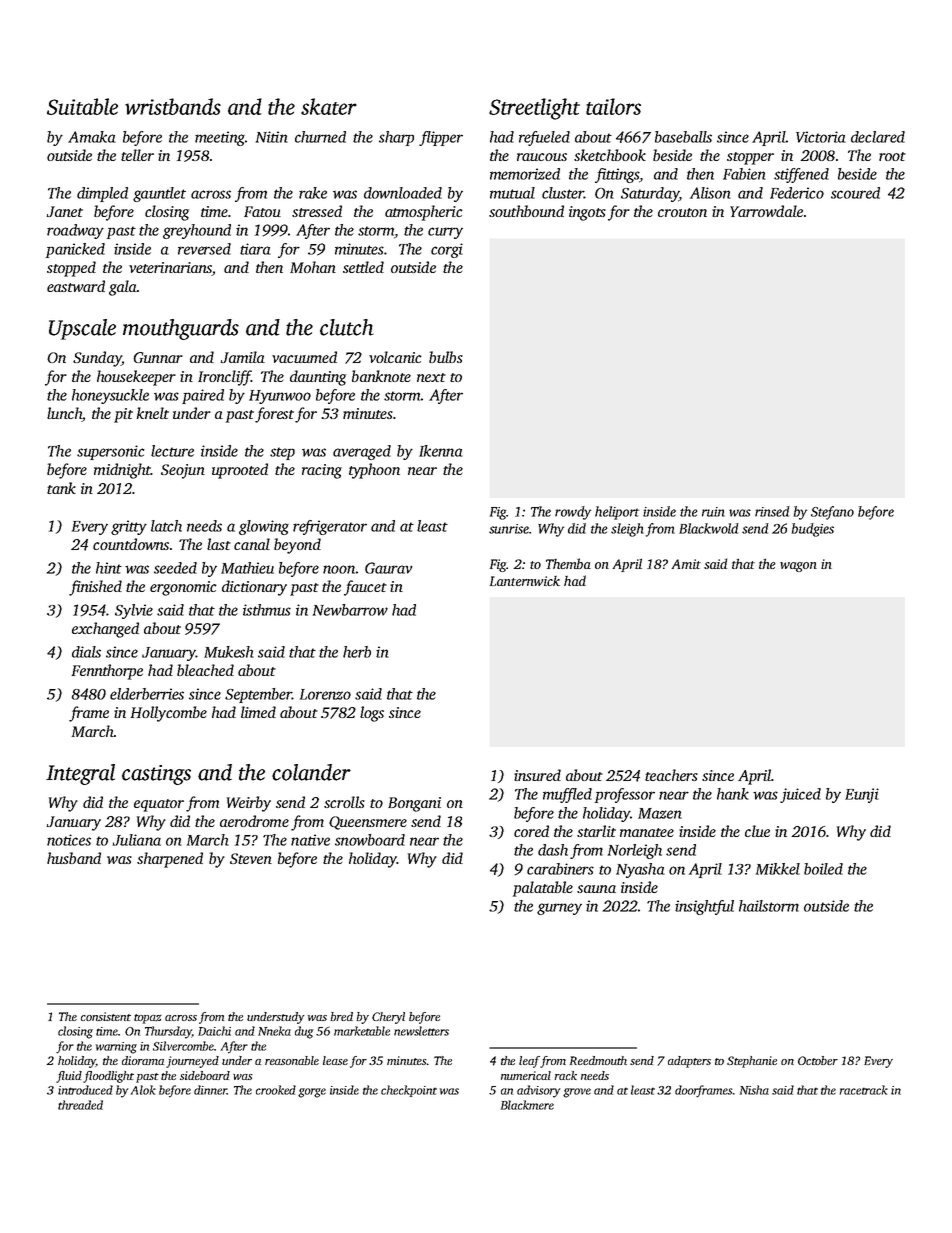 The image size is (952, 1233). I want to click on daunting, so click(318, 378).
